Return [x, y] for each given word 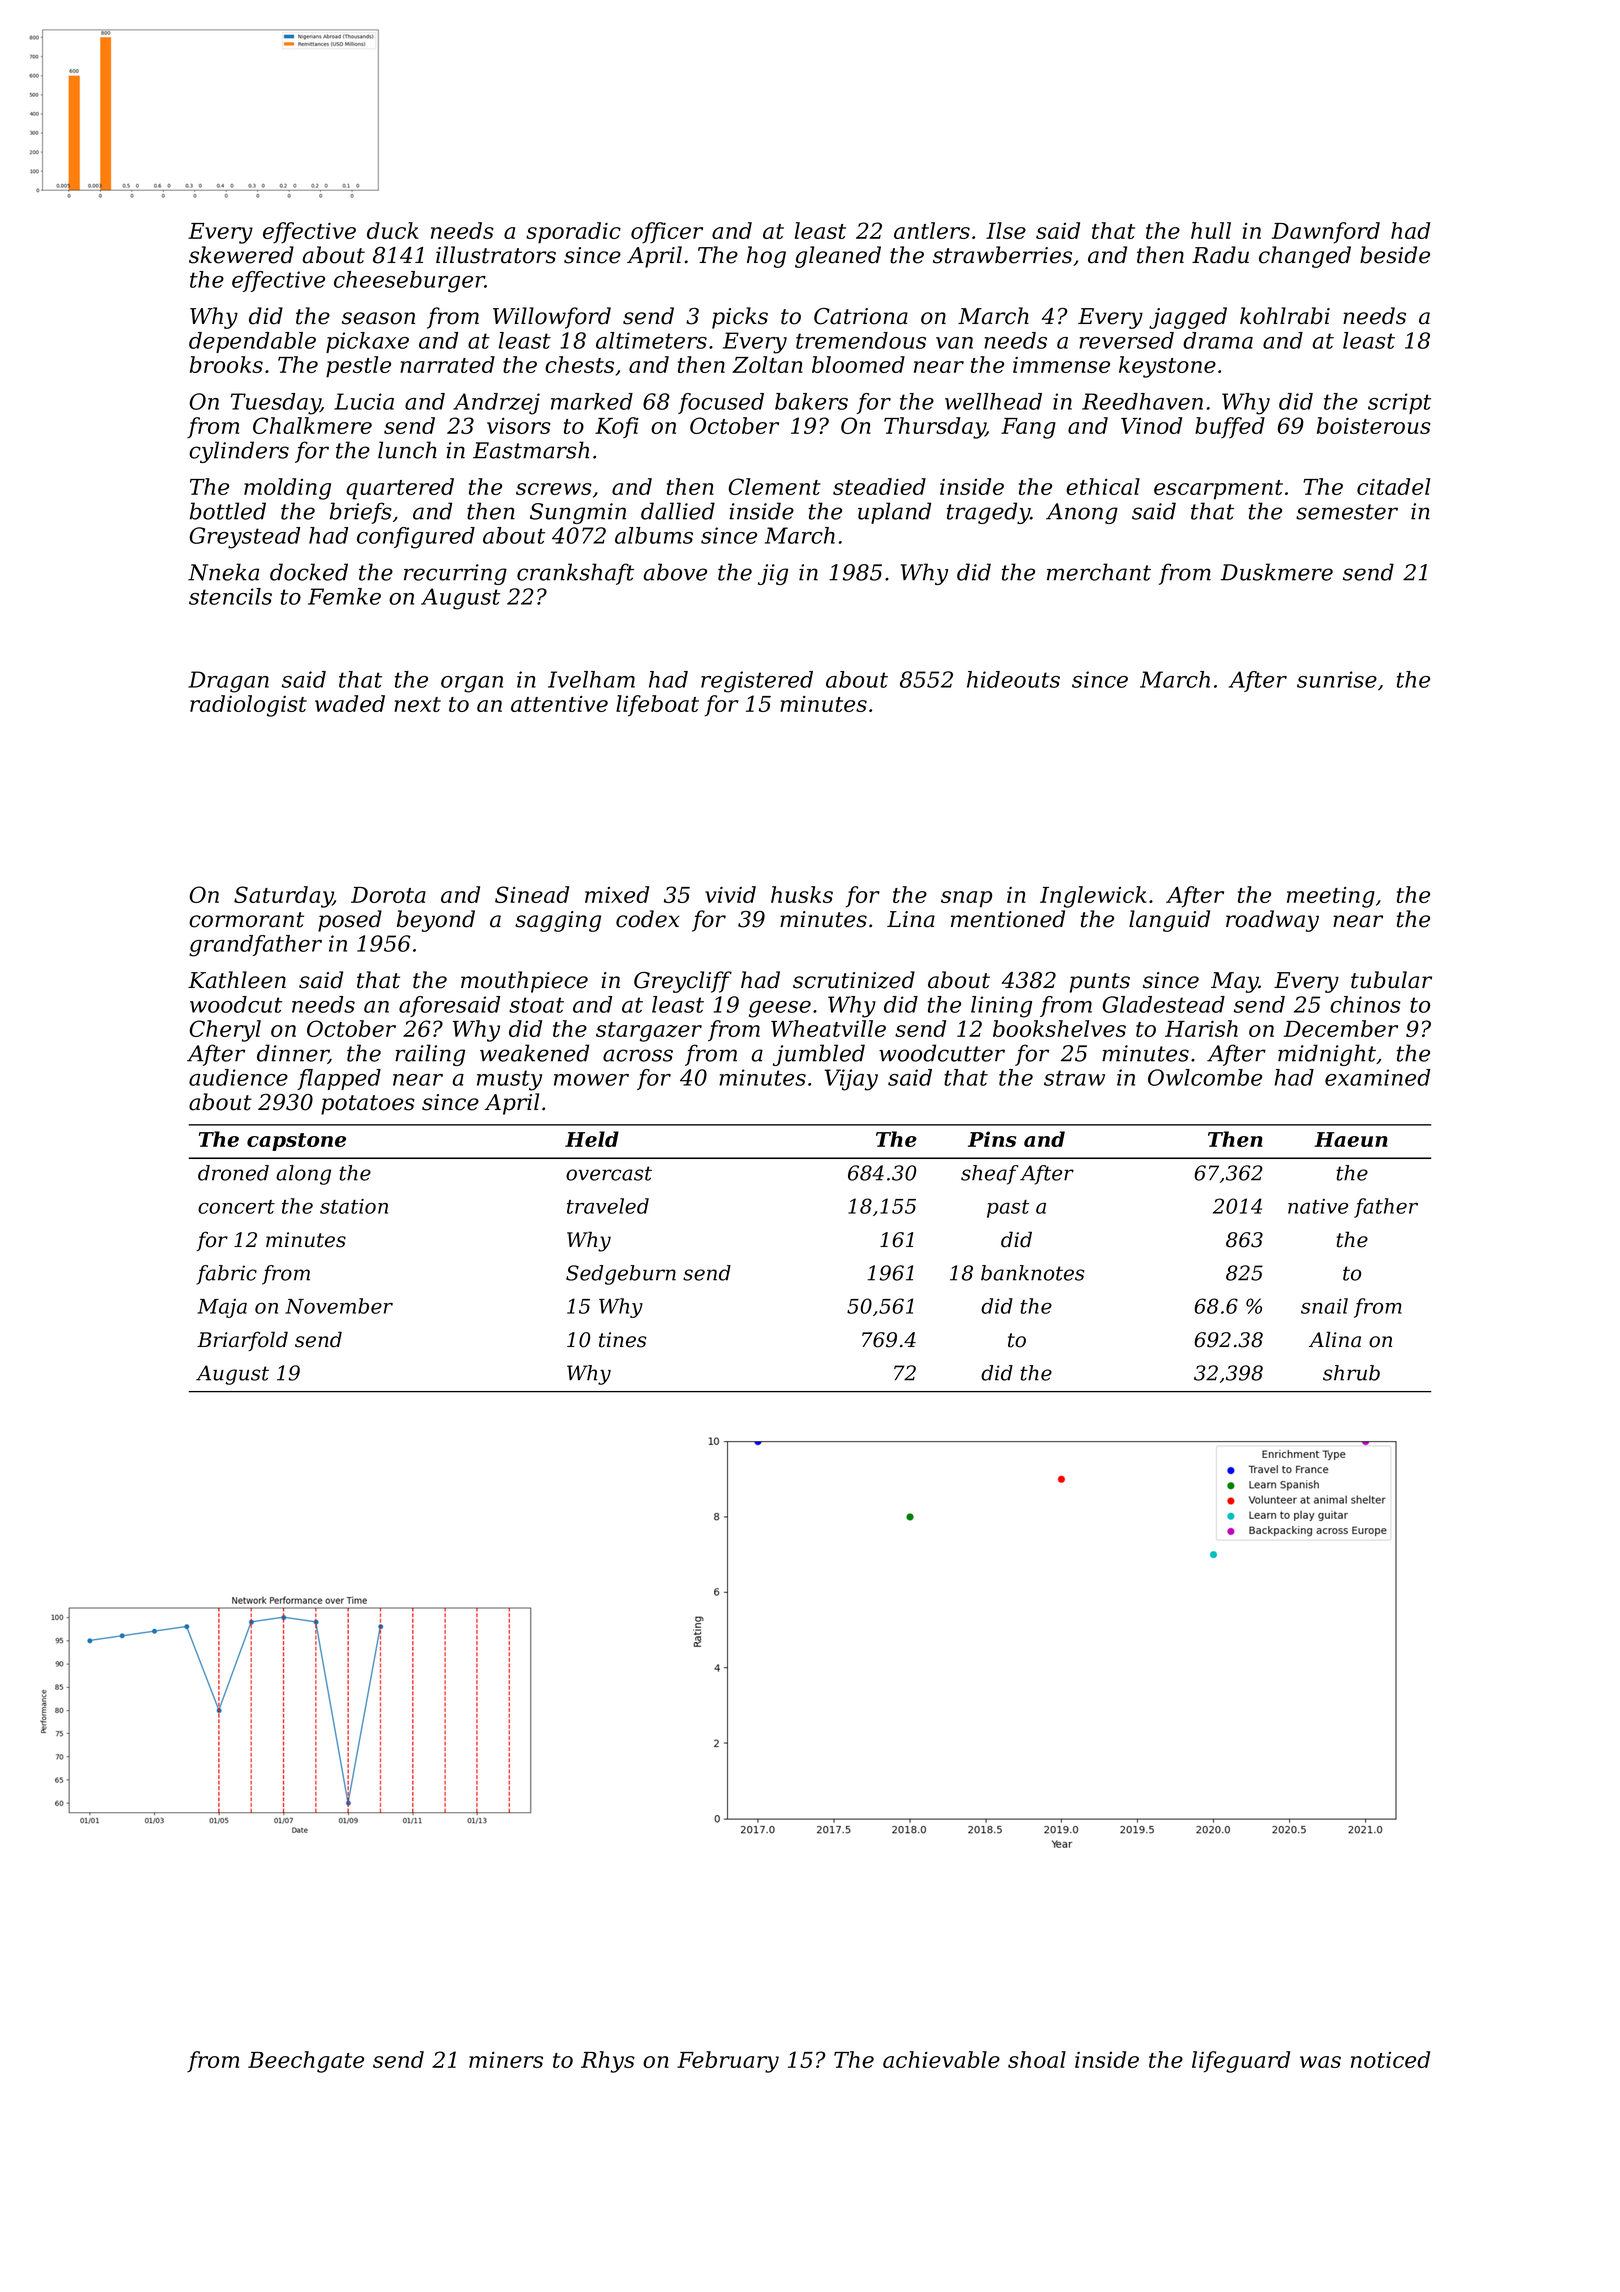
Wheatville [828, 1028]
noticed [1390, 2059]
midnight [1327, 1055]
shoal [1037, 2059]
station [354, 1206]
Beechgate [306, 2062]
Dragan [228, 682]
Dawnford [1326, 233]
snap [966, 899]
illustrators [496, 255]
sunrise [1337, 679]
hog [766, 257]
